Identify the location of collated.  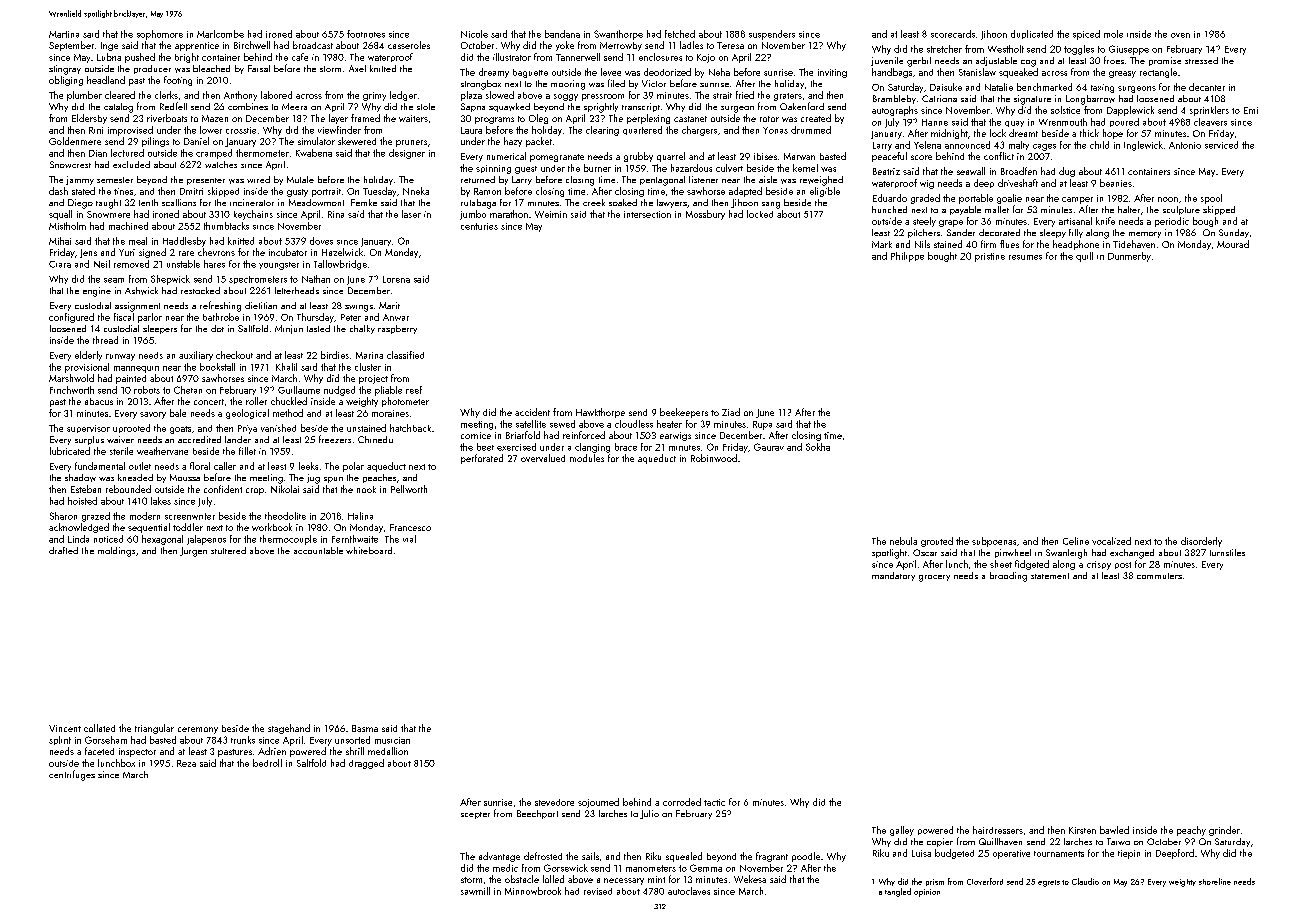
(99, 728).
